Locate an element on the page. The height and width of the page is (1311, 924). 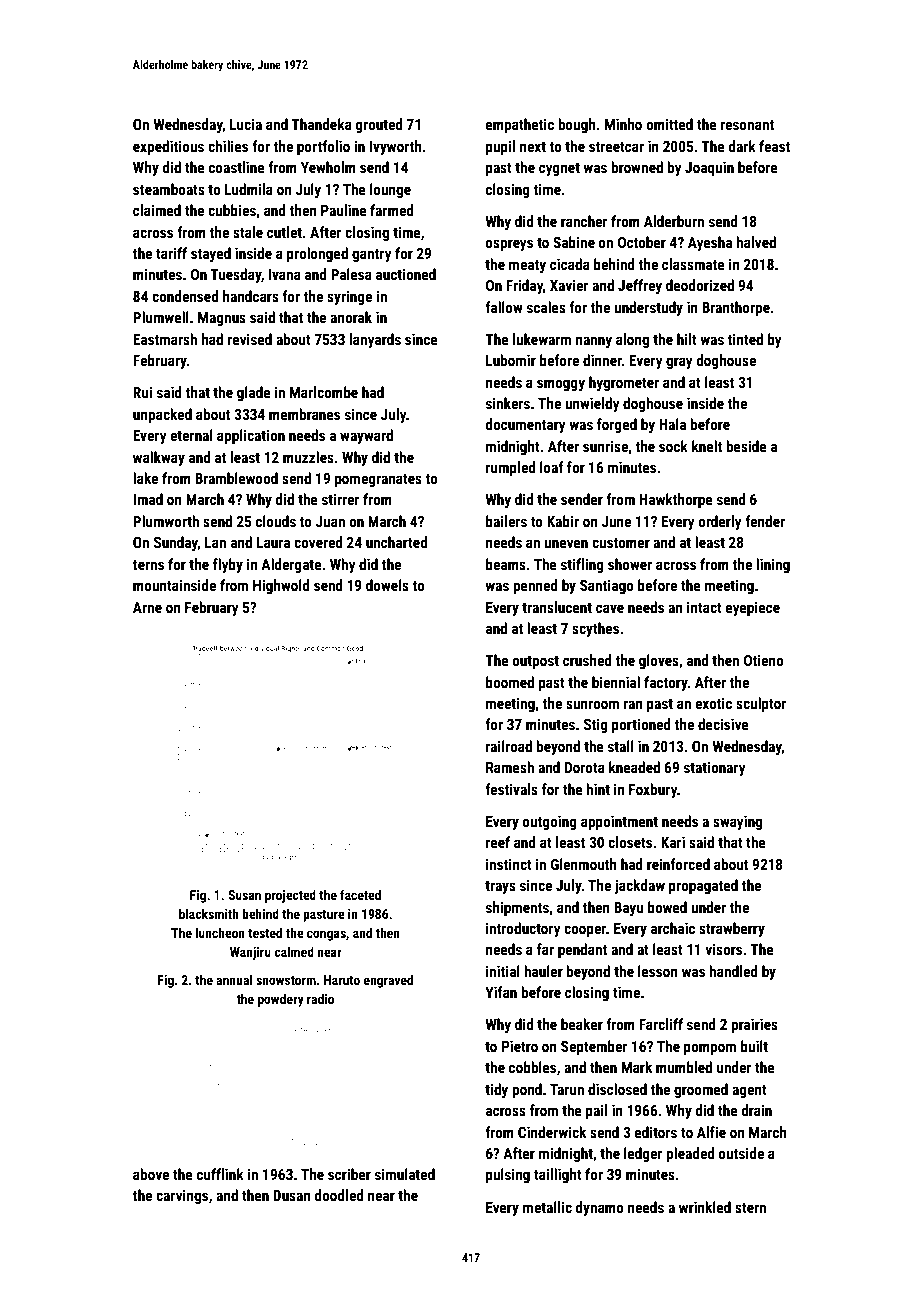
above is located at coordinates (151, 1174).
